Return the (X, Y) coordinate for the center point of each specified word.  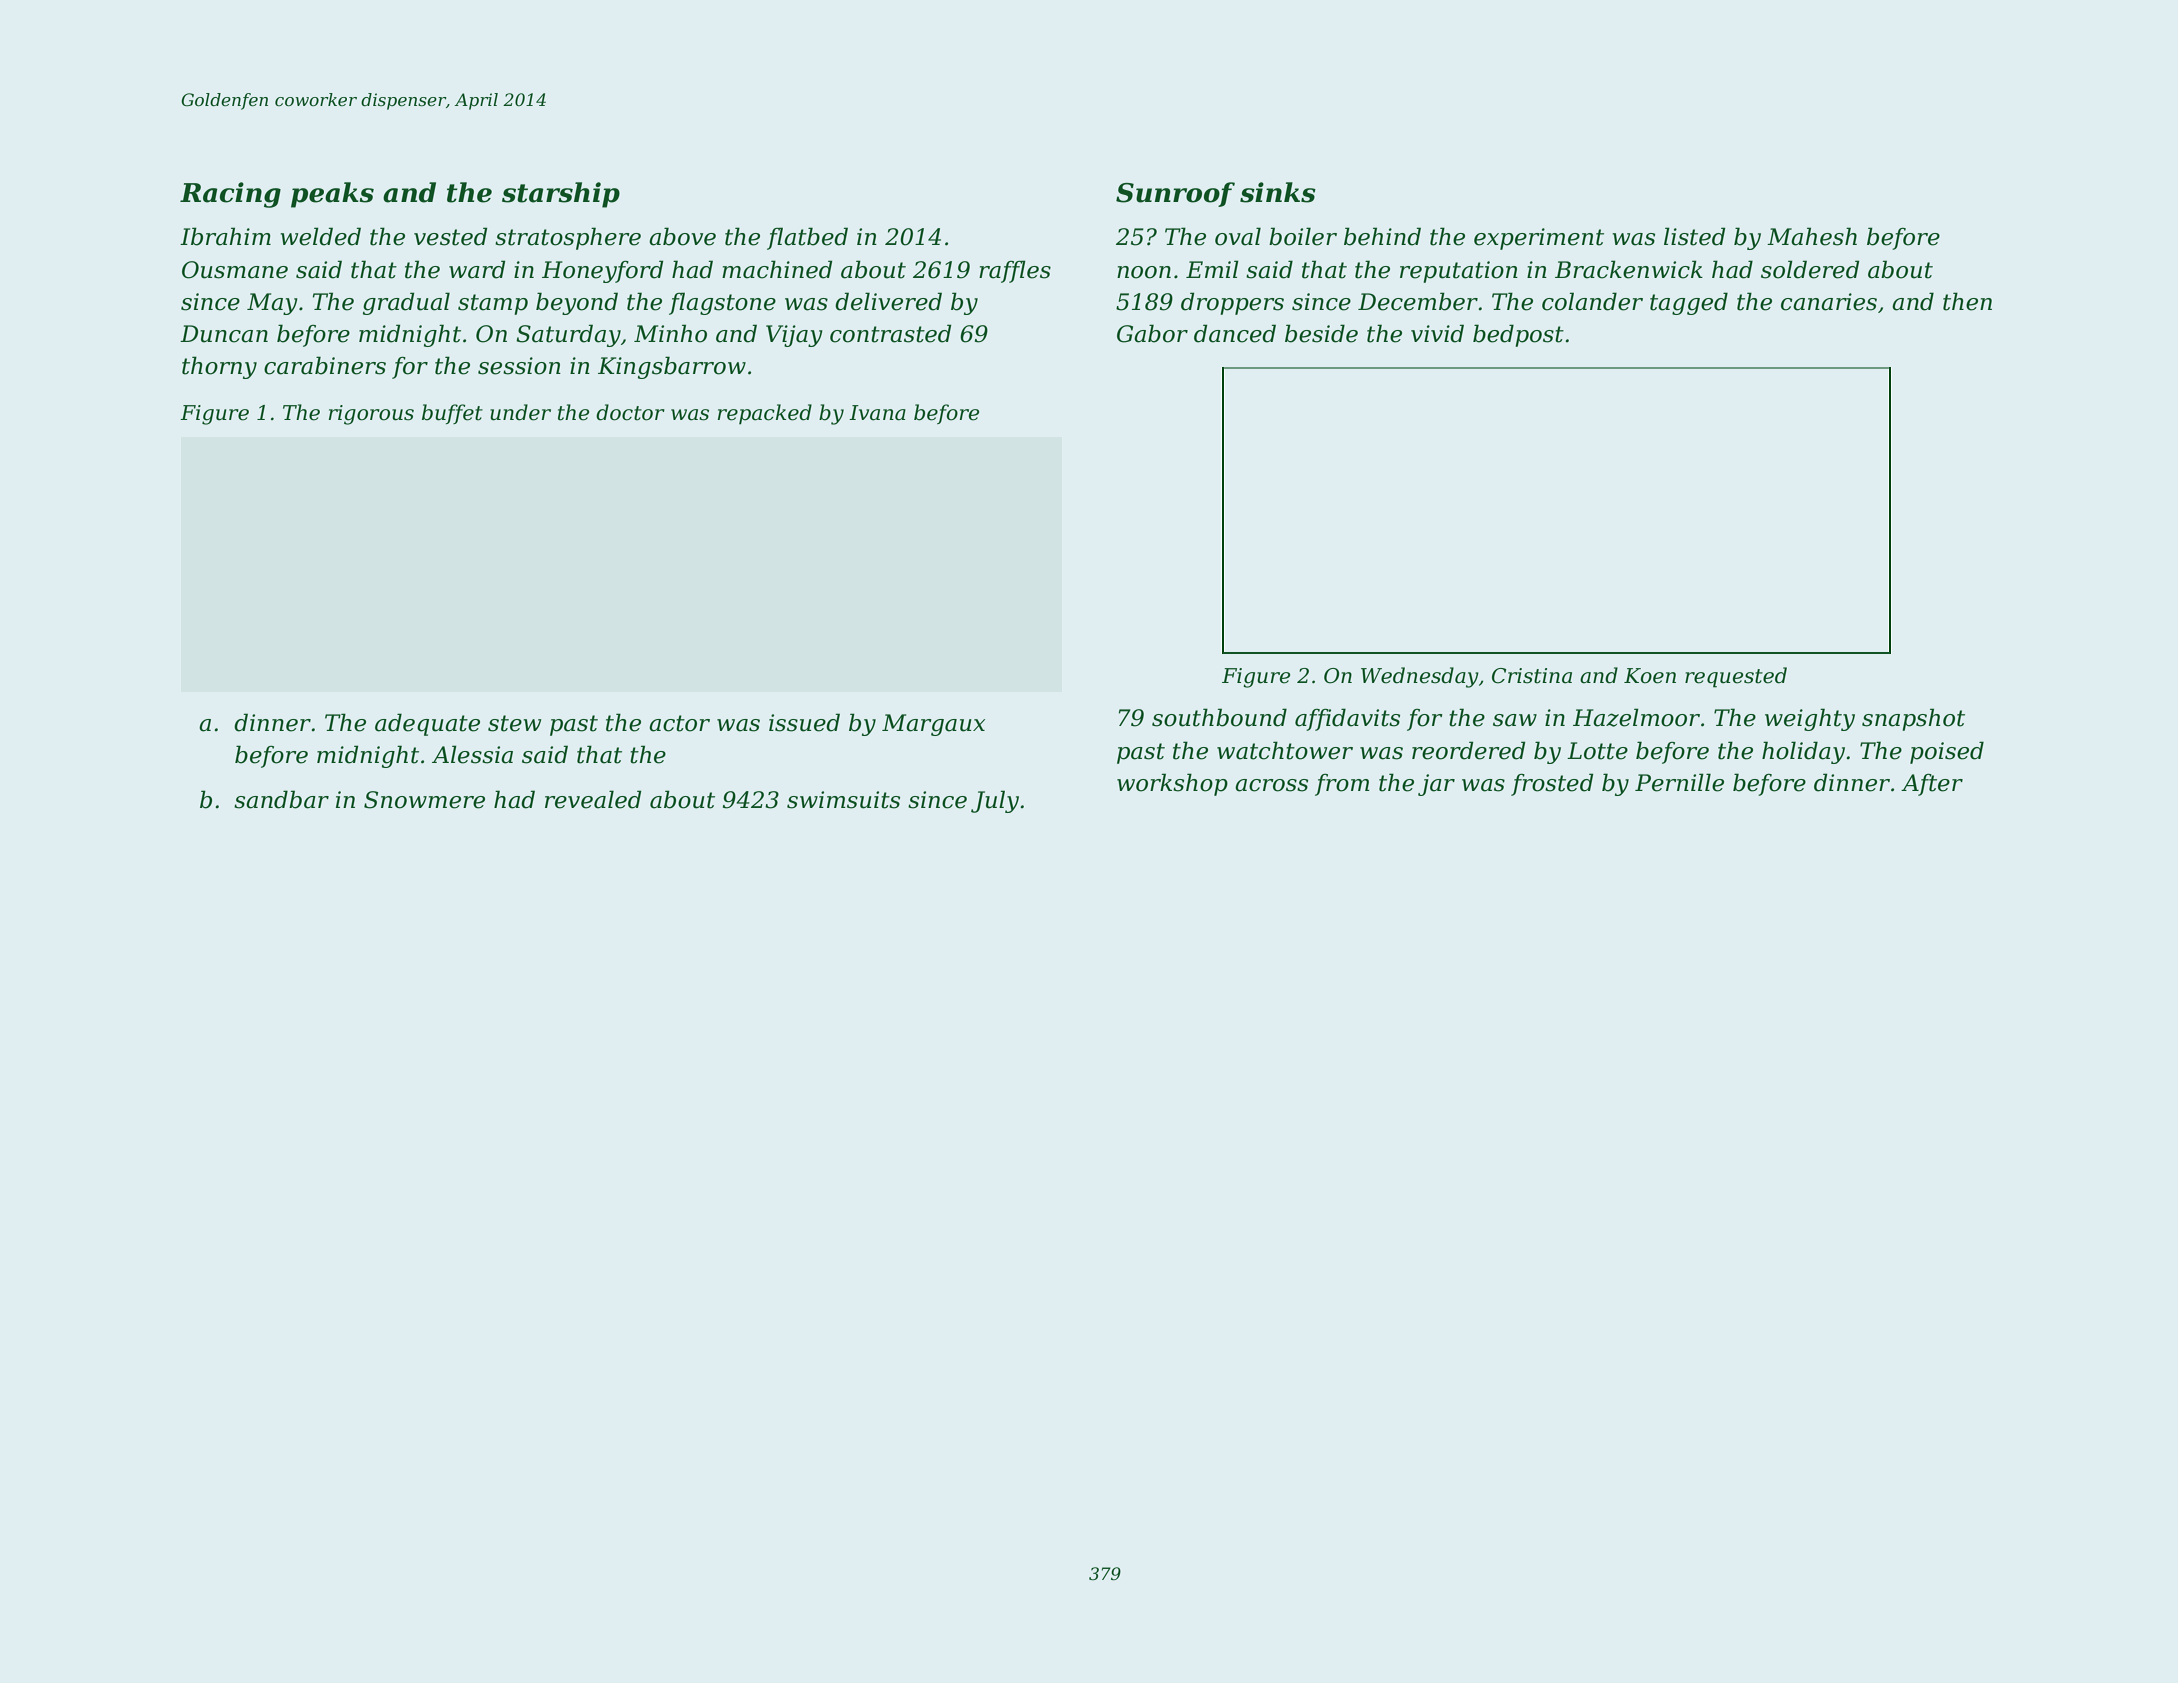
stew (514, 723)
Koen (1650, 676)
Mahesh (1812, 236)
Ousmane (235, 270)
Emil (1212, 269)
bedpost (1518, 335)
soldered (1810, 269)
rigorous (371, 415)
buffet (452, 414)
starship (561, 195)
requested (1736, 677)
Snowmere (424, 800)
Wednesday (1420, 677)
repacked (765, 414)
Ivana (877, 413)
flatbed (807, 238)
